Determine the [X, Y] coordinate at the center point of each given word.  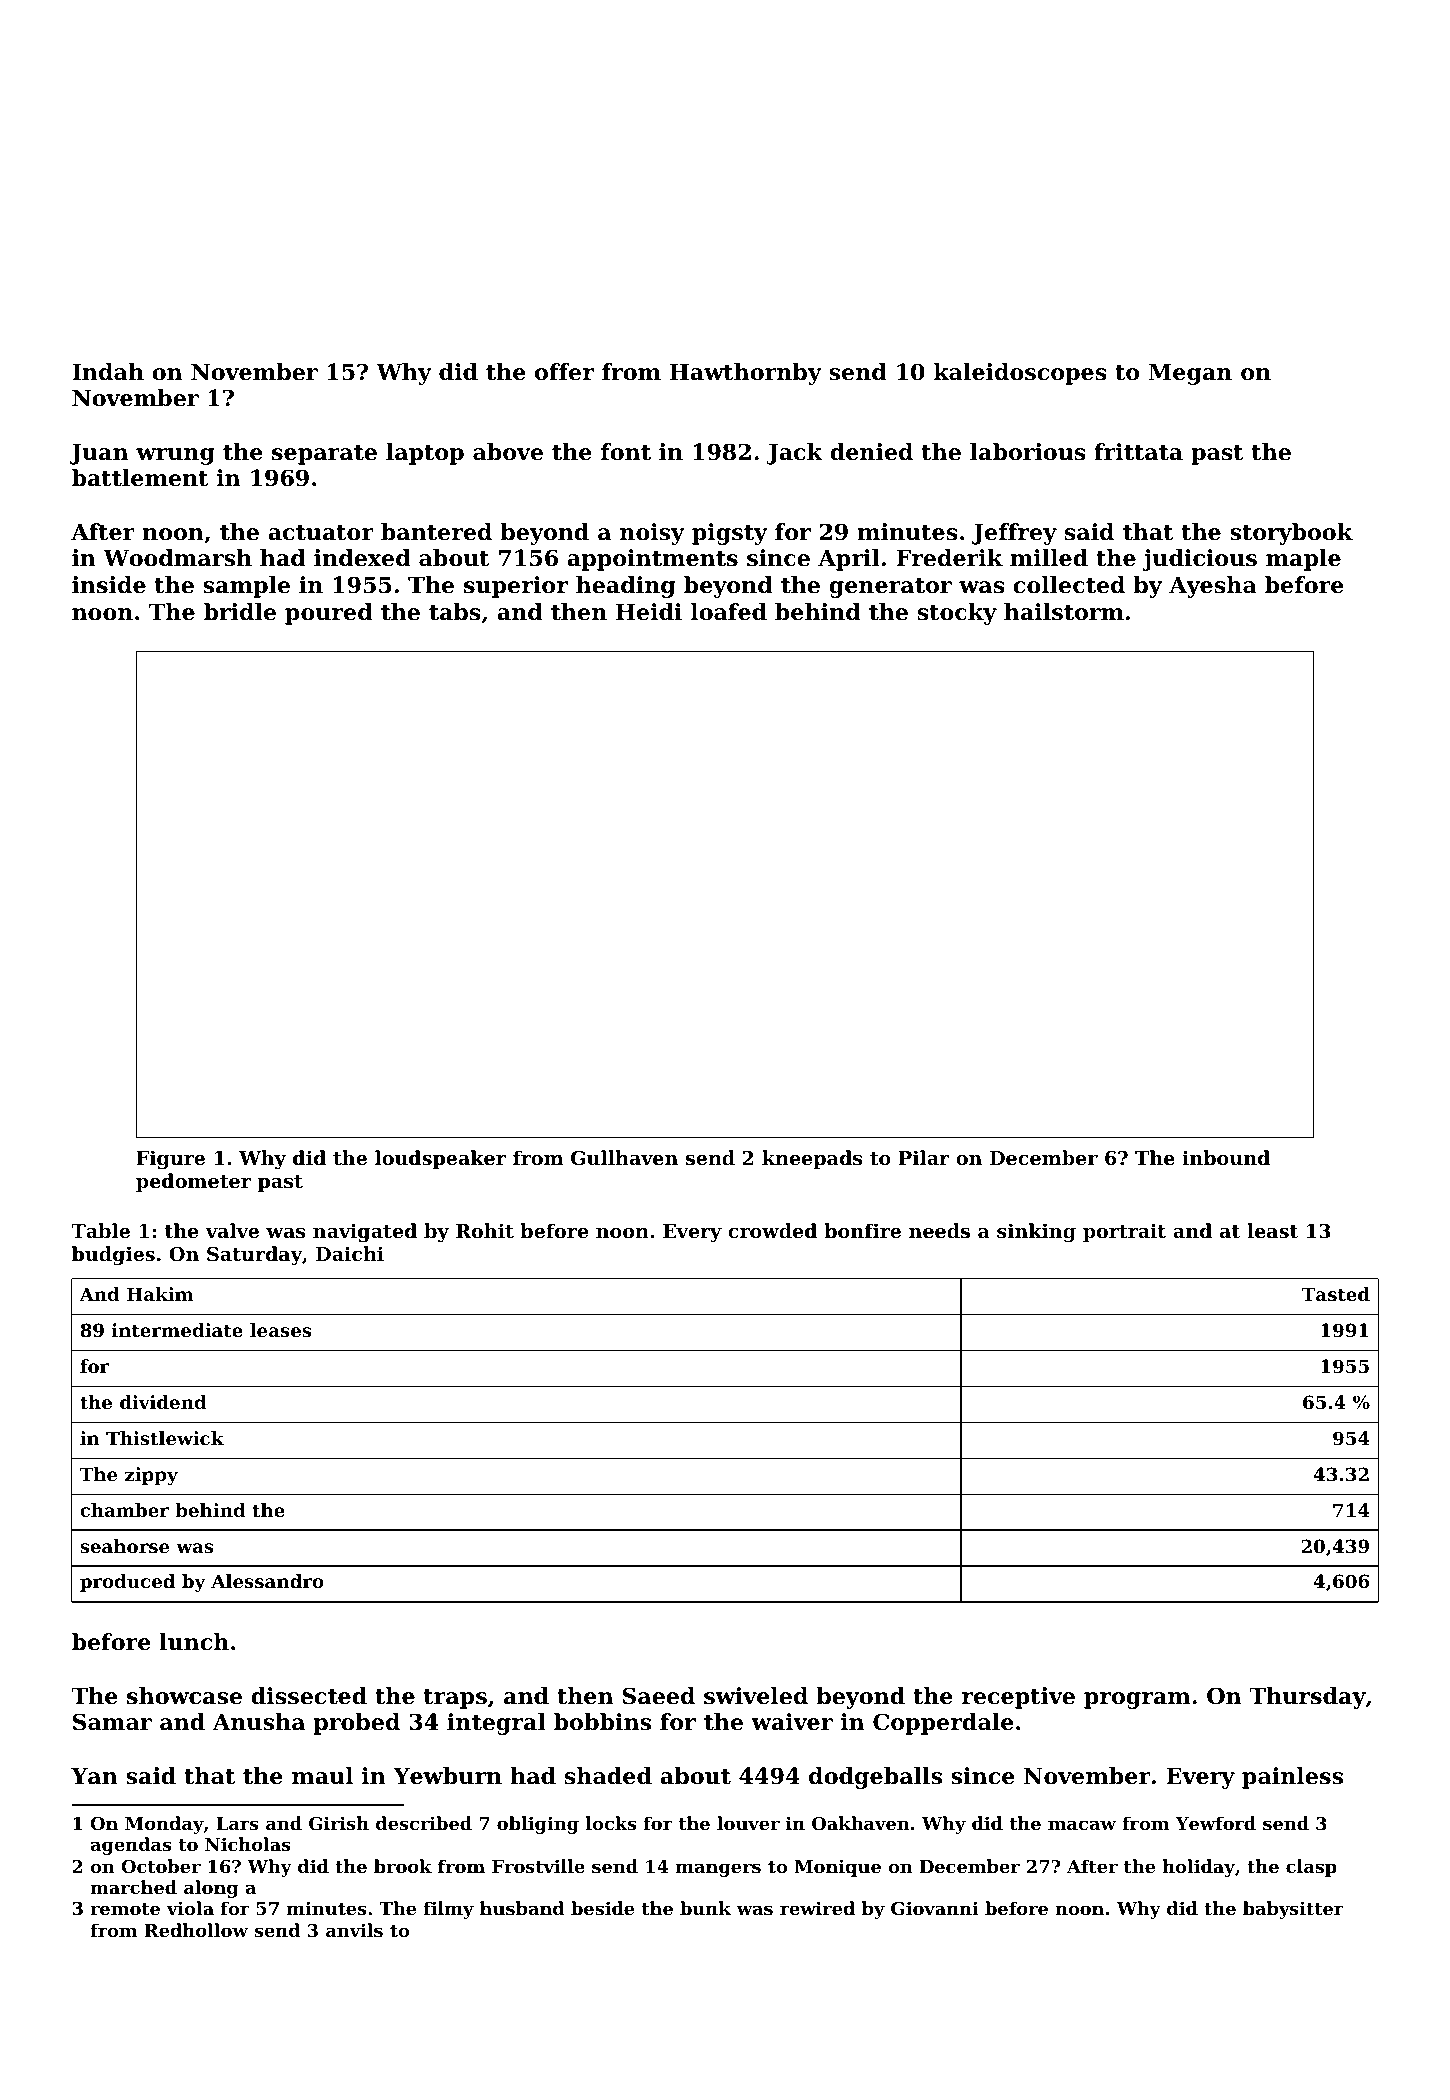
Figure [170, 1159]
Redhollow [196, 1930]
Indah [108, 372]
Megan [1190, 374]
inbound [1226, 1157]
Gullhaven [624, 1157]
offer [564, 372]
